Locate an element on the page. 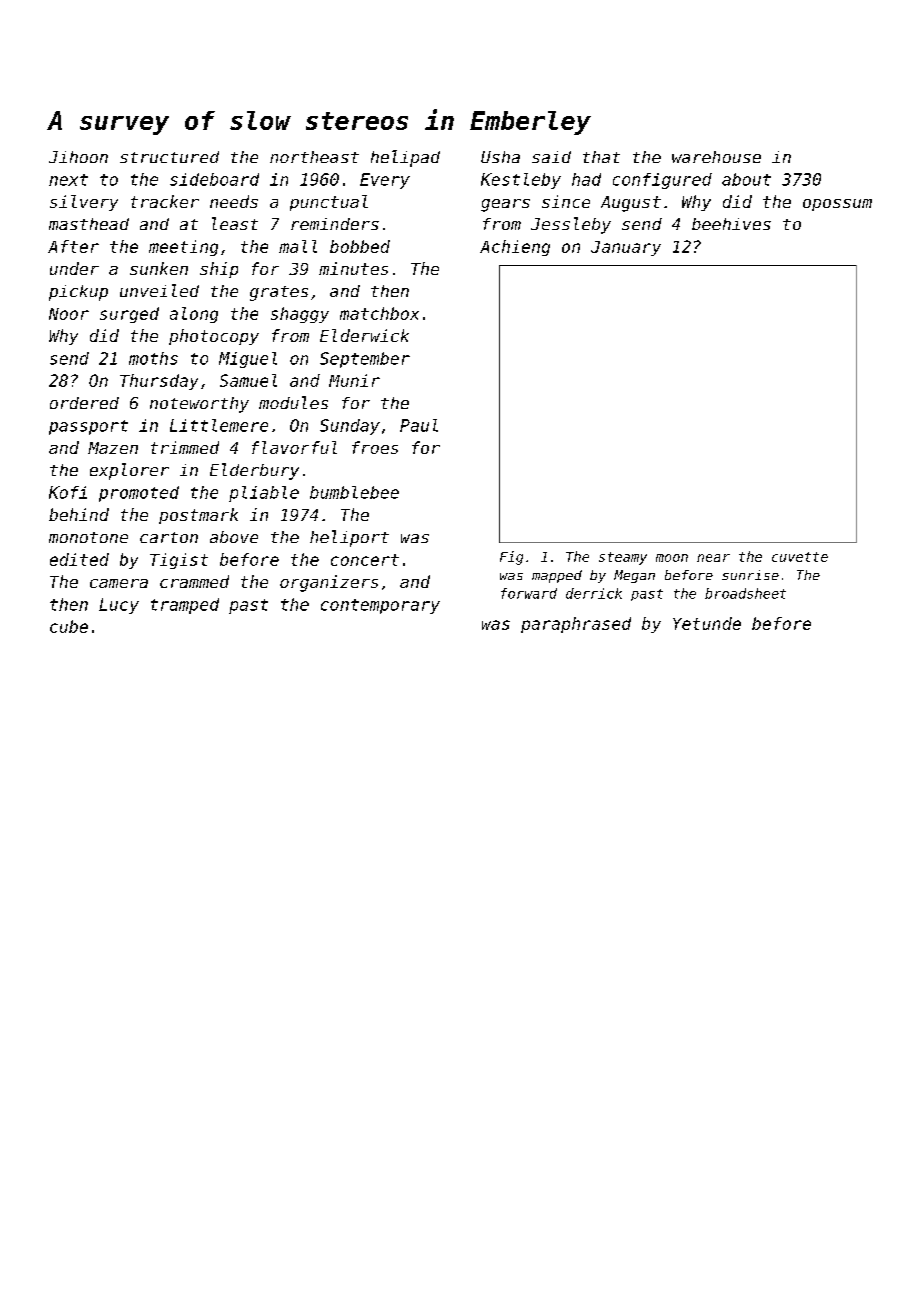  warehouse is located at coordinates (716, 157).
